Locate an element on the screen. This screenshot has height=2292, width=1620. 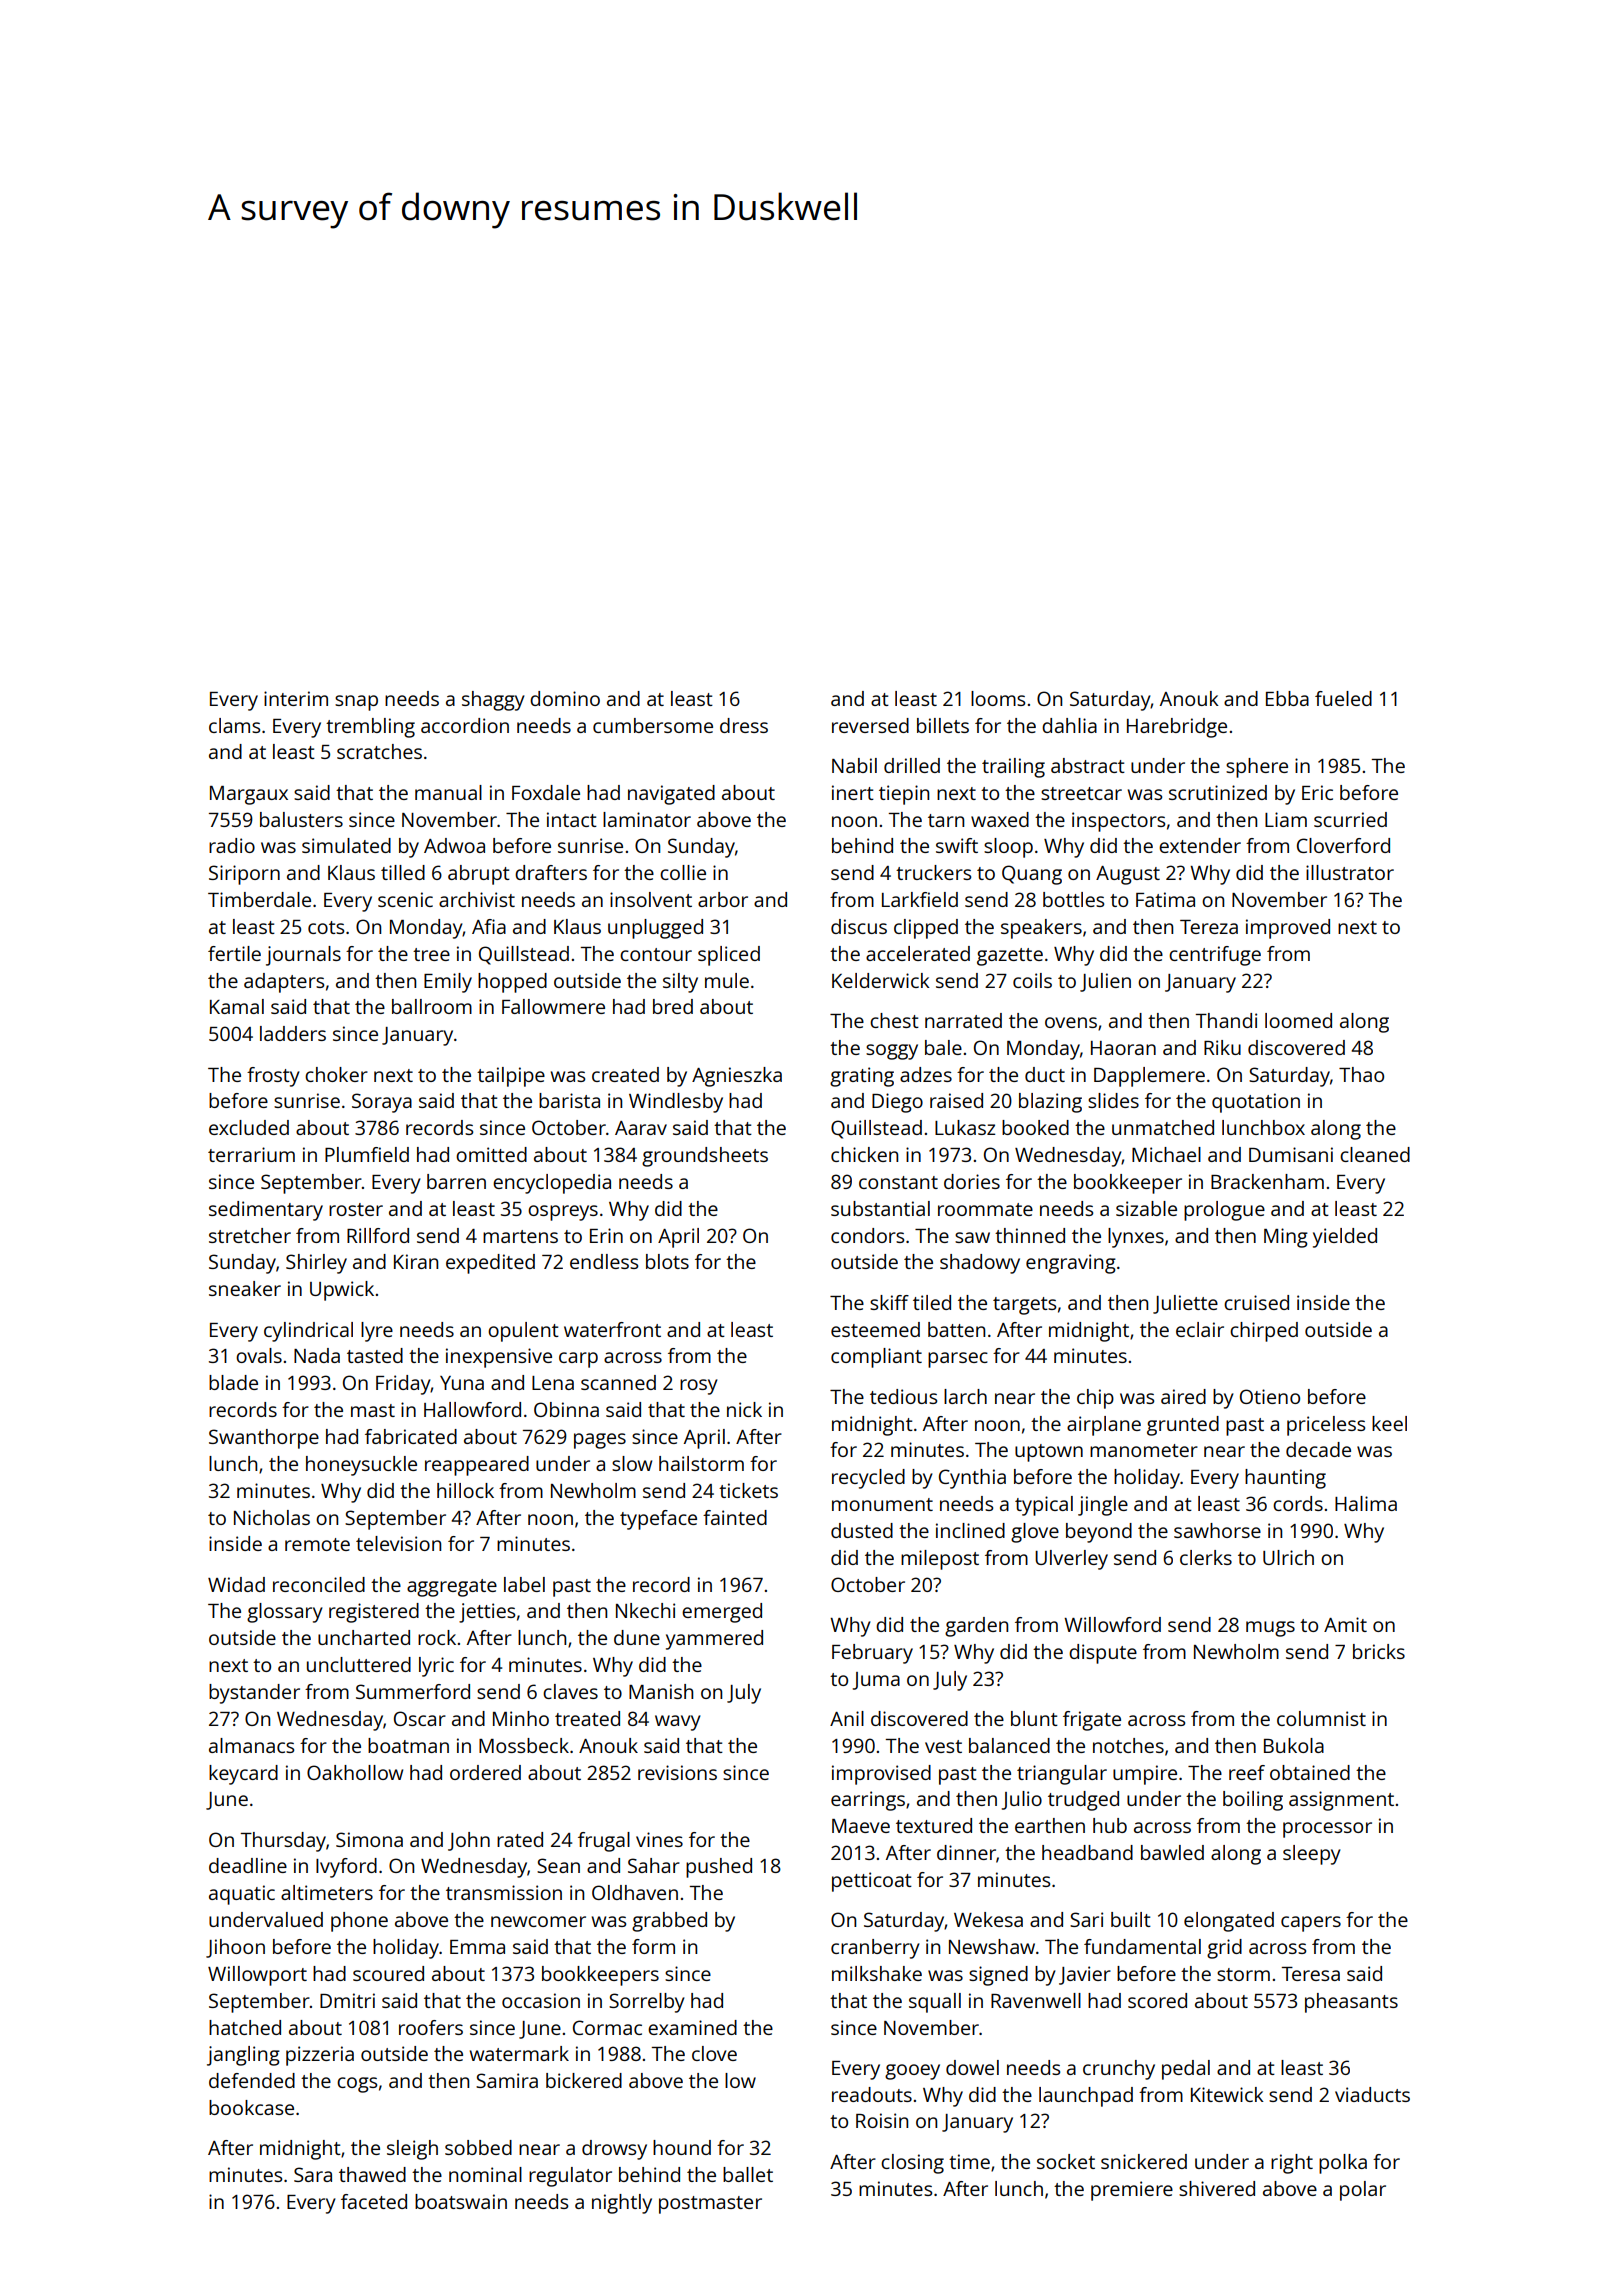
Thao is located at coordinates (1361, 1074).
